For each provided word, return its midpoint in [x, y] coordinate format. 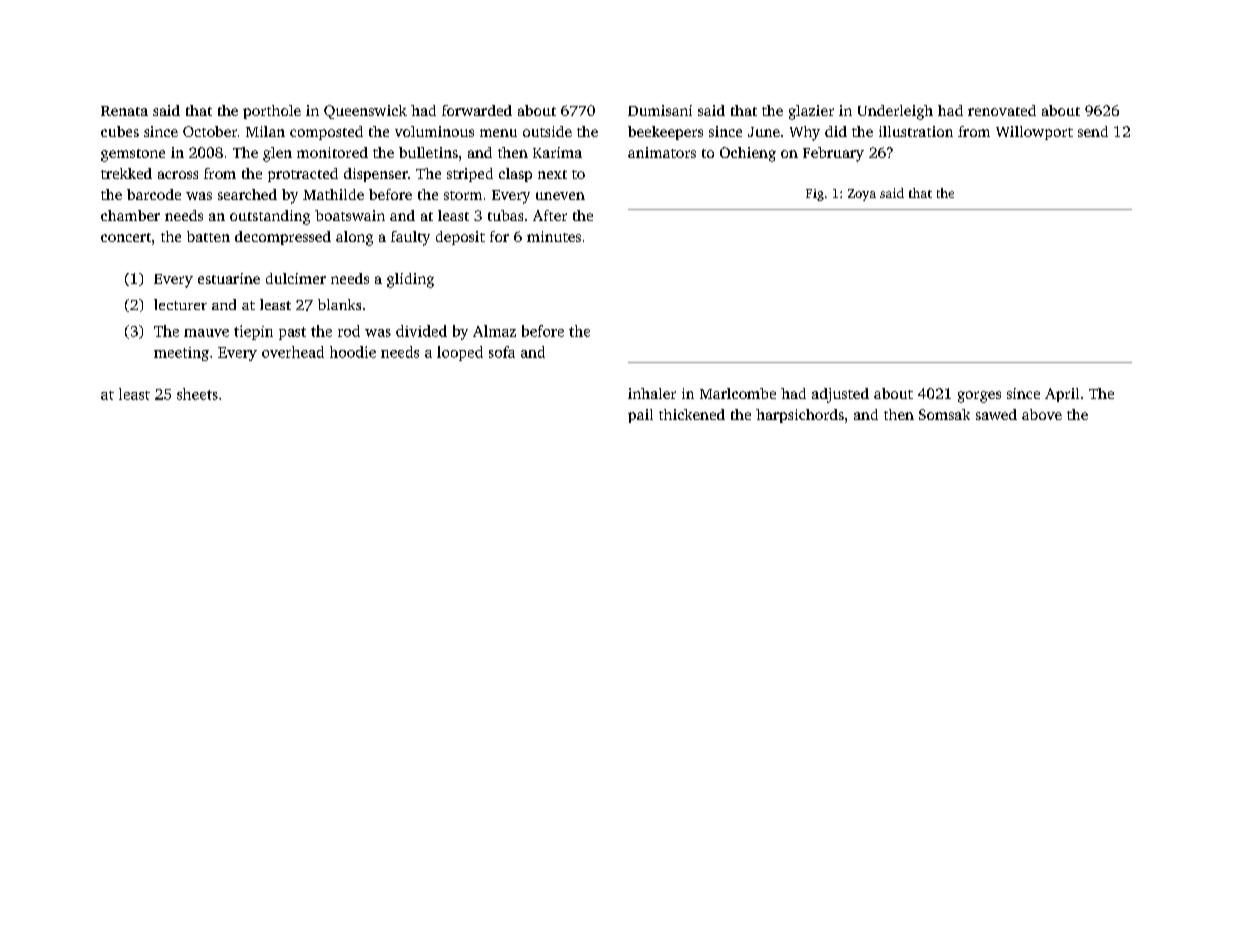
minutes [554, 236]
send [1093, 131]
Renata [124, 111]
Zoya [862, 195]
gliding [410, 280]
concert [126, 237]
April [1062, 395]
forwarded [477, 110]
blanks [339, 304]
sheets [197, 394]
